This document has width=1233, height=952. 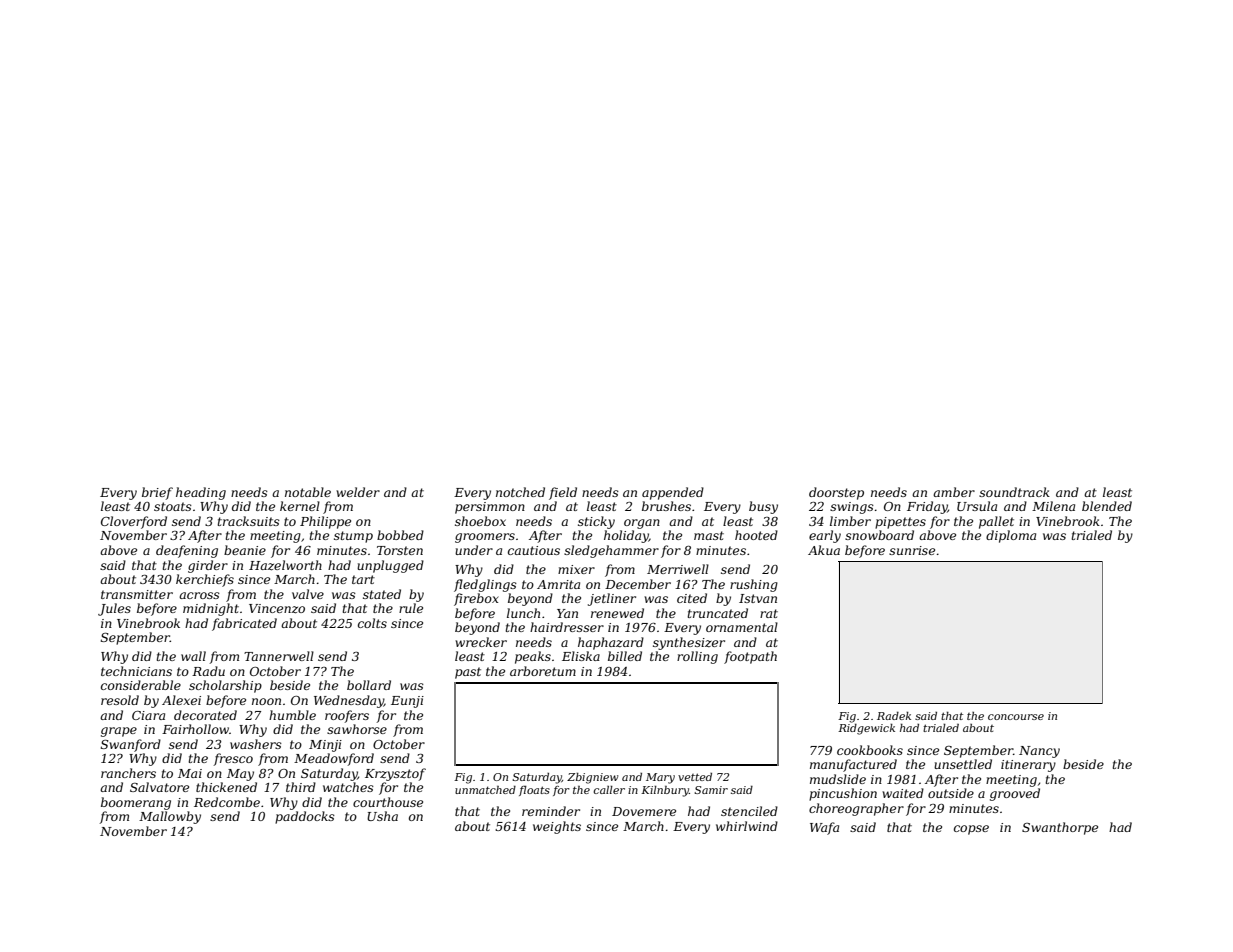 I want to click on Mallowby, so click(x=170, y=817).
